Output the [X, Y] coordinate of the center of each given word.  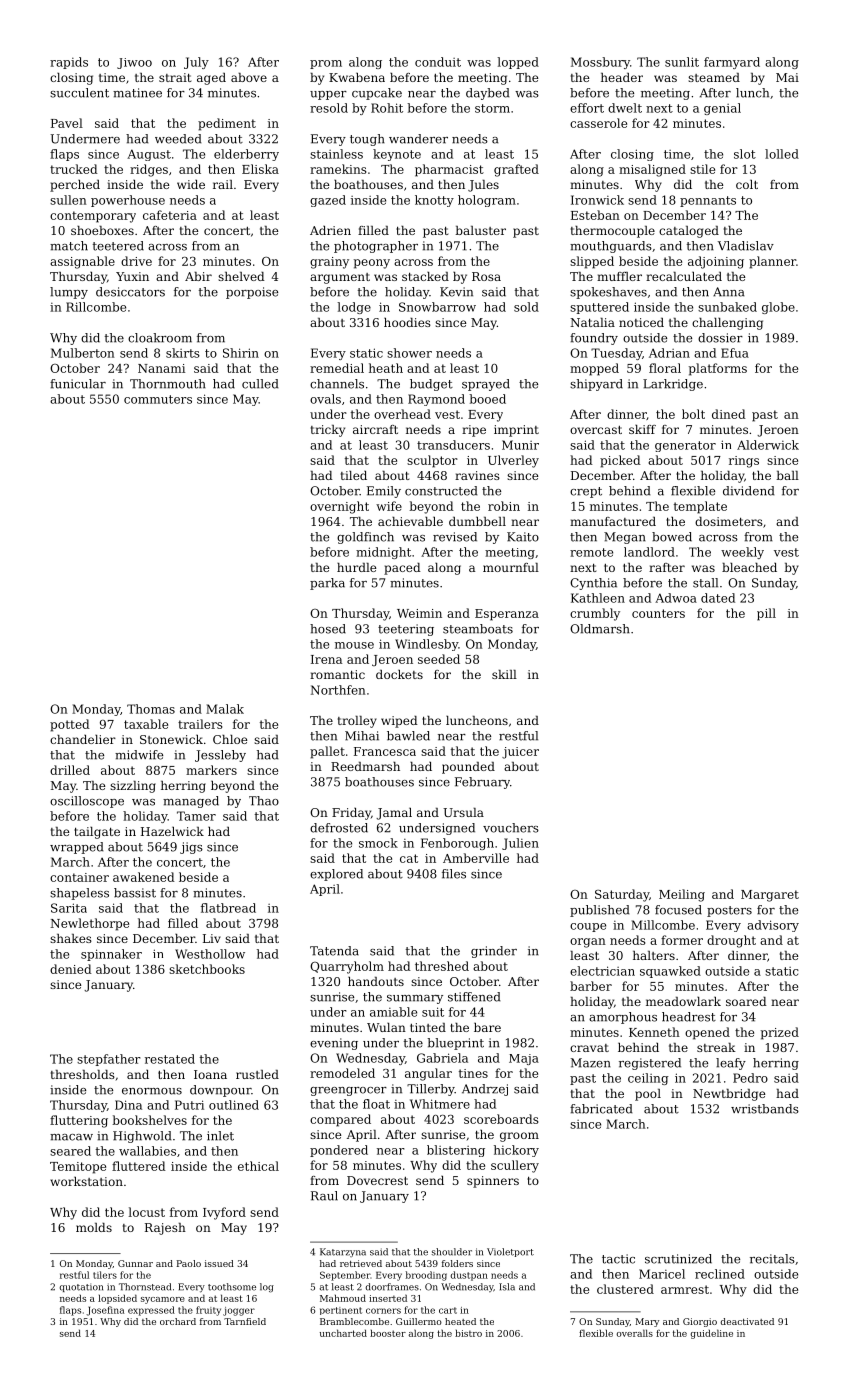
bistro [468, 1333]
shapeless [79, 894]
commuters [158, 399]
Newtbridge [729, 1095]
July [196, 63]
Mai [787, 77]
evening [334, 1044]
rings [744, 462]
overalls [634, 1333]
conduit [438, 62]
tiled [354, 475]
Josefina [105, 1311]
